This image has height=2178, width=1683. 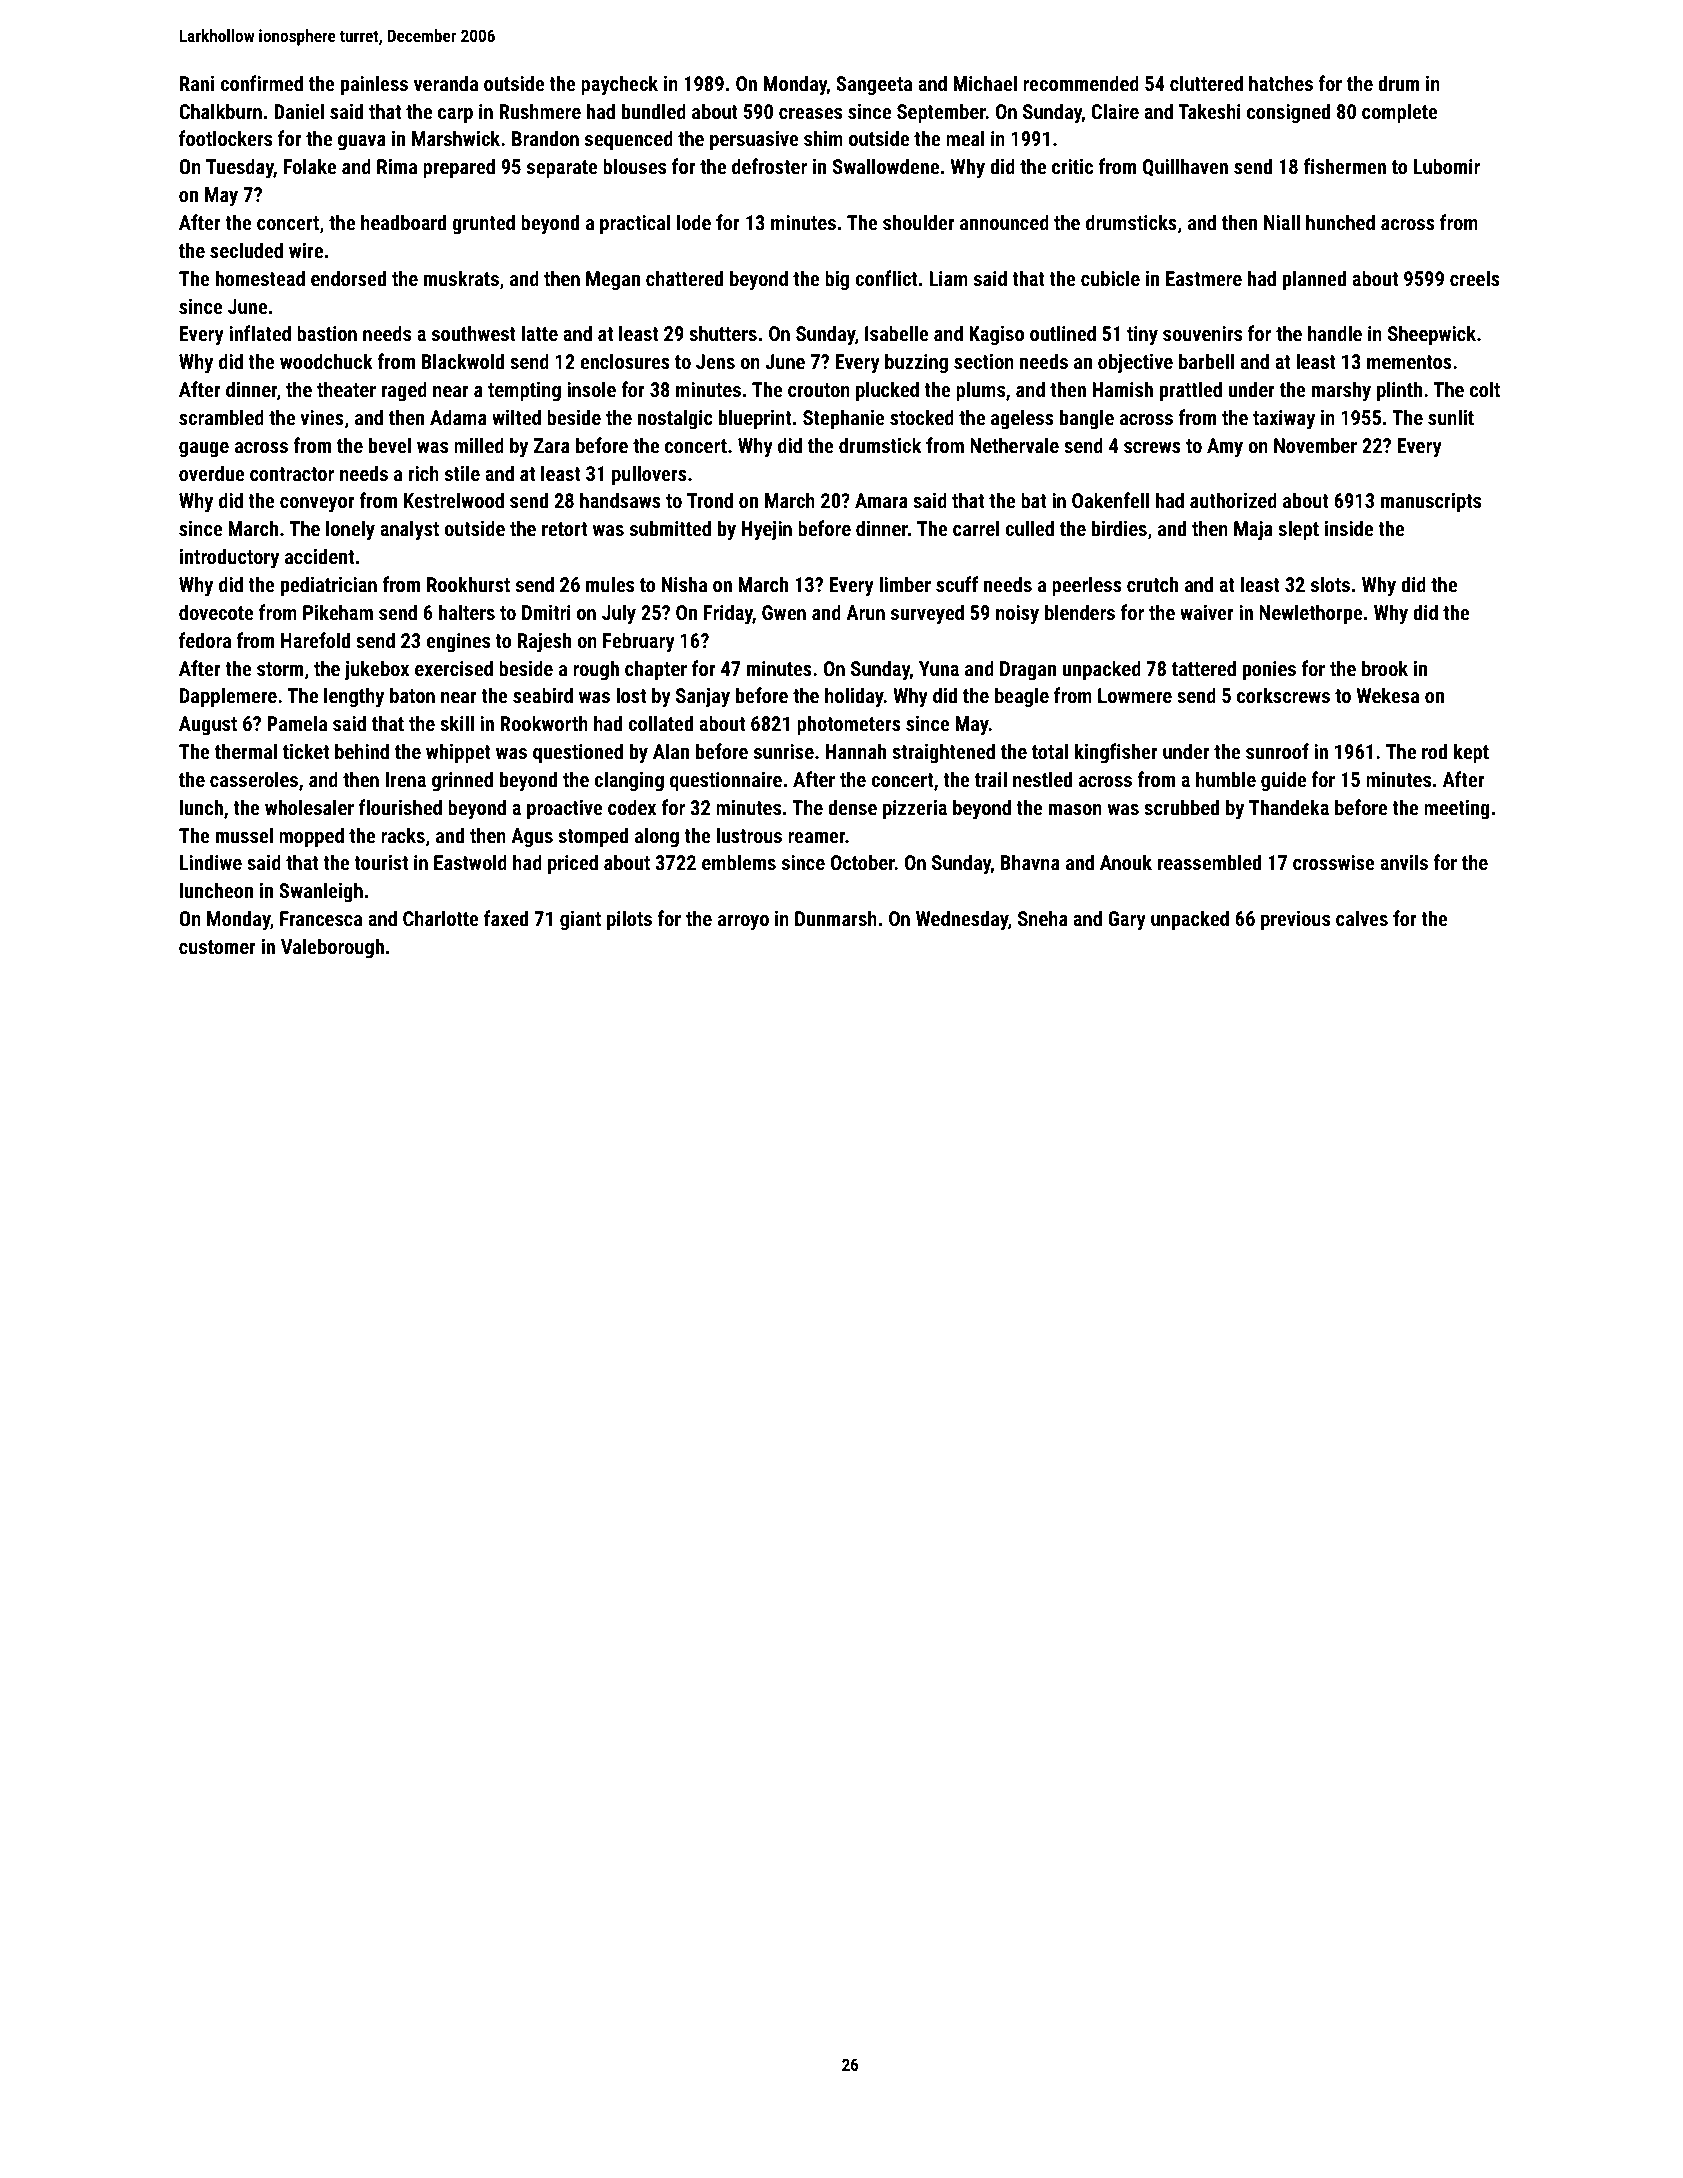 What do you see at coordinates (728, 614) in the image?
I see `Friday` at bounding box center [728, 614].
